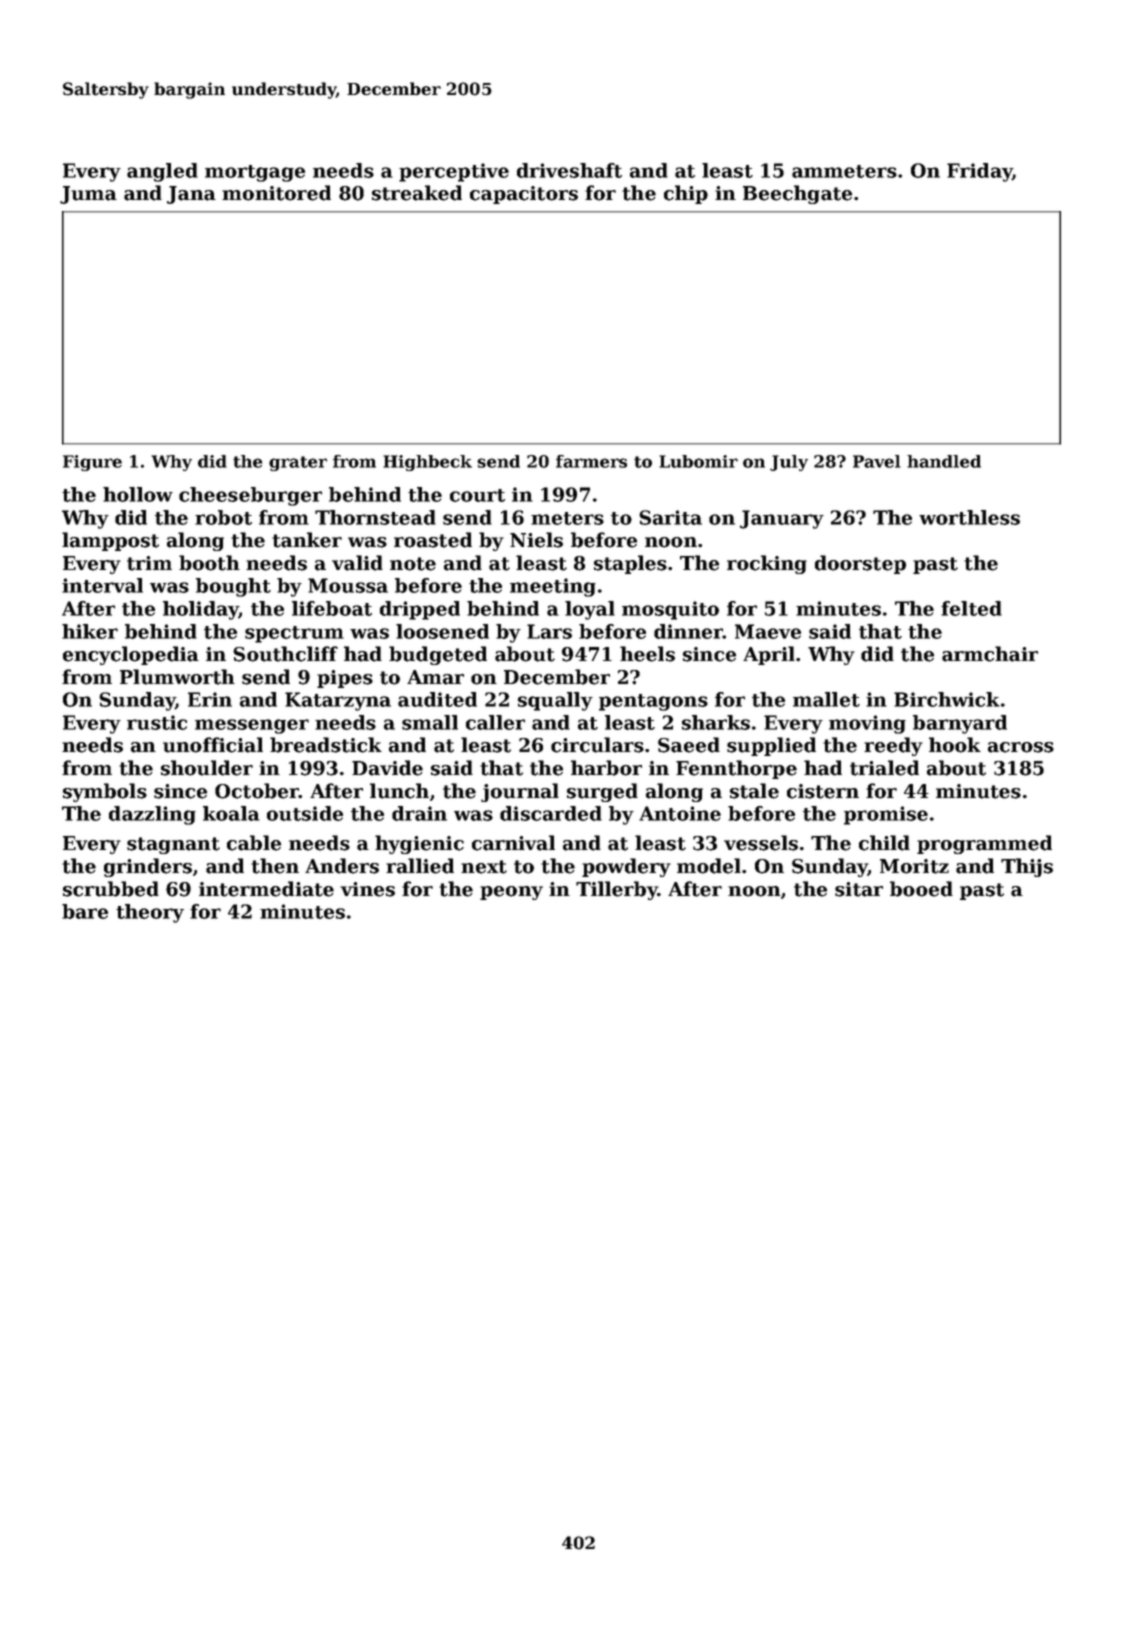 This page has height=1627, width=1123. What do you see at coordinates (630, 564) in the page?
I see `staples` at bounding box center [630, 564].
